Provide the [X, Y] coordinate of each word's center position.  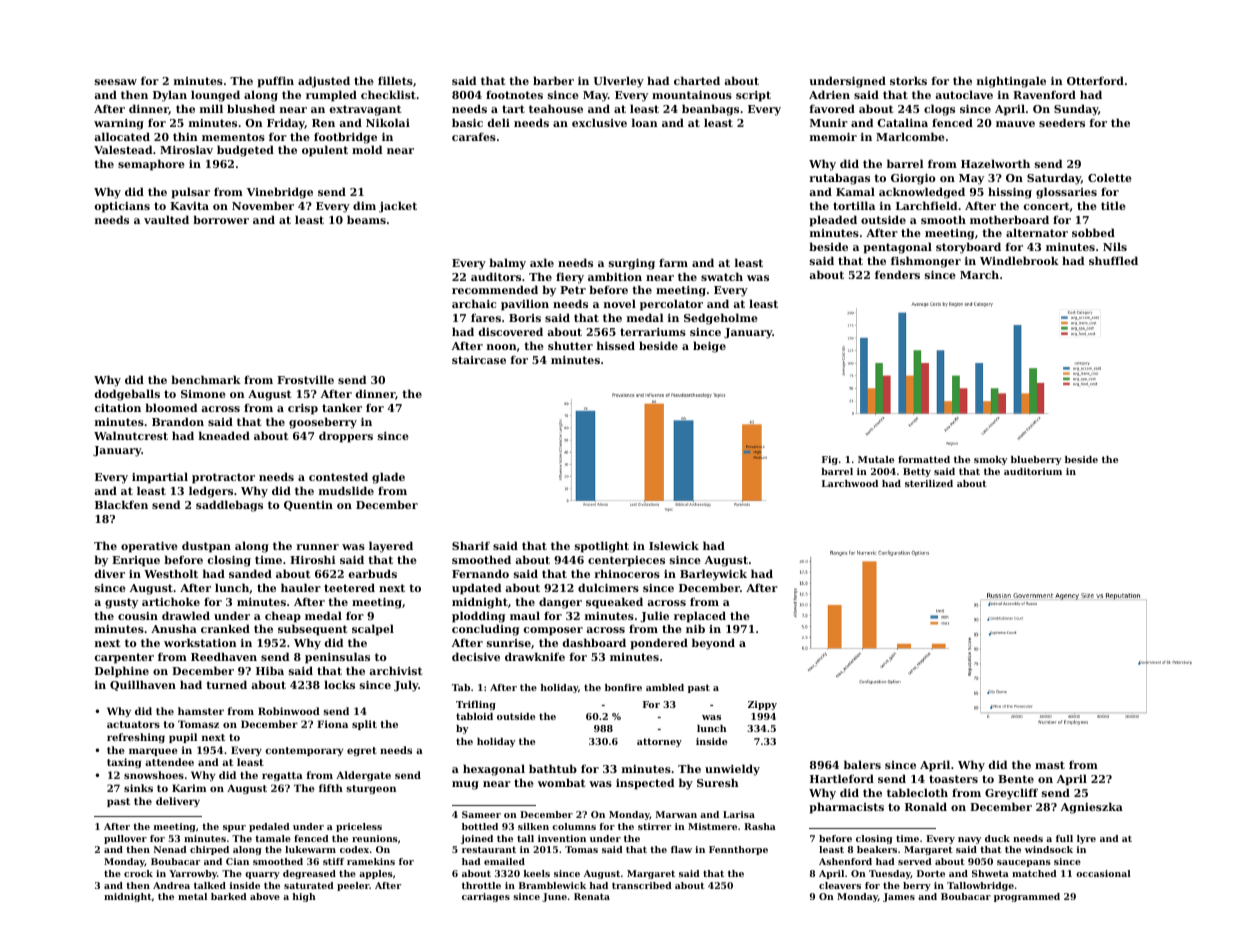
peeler [353, 886]
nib [695, 628]
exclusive [599, 122]
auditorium [1033, 471]
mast [1050, 765]
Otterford [1095, 80]
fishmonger [926, 262]
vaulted [166, 219]
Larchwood [850, 483]
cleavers [840, 885]
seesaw [116, 82]
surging [632, 264]
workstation [200, 642]
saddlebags [229, 506]
